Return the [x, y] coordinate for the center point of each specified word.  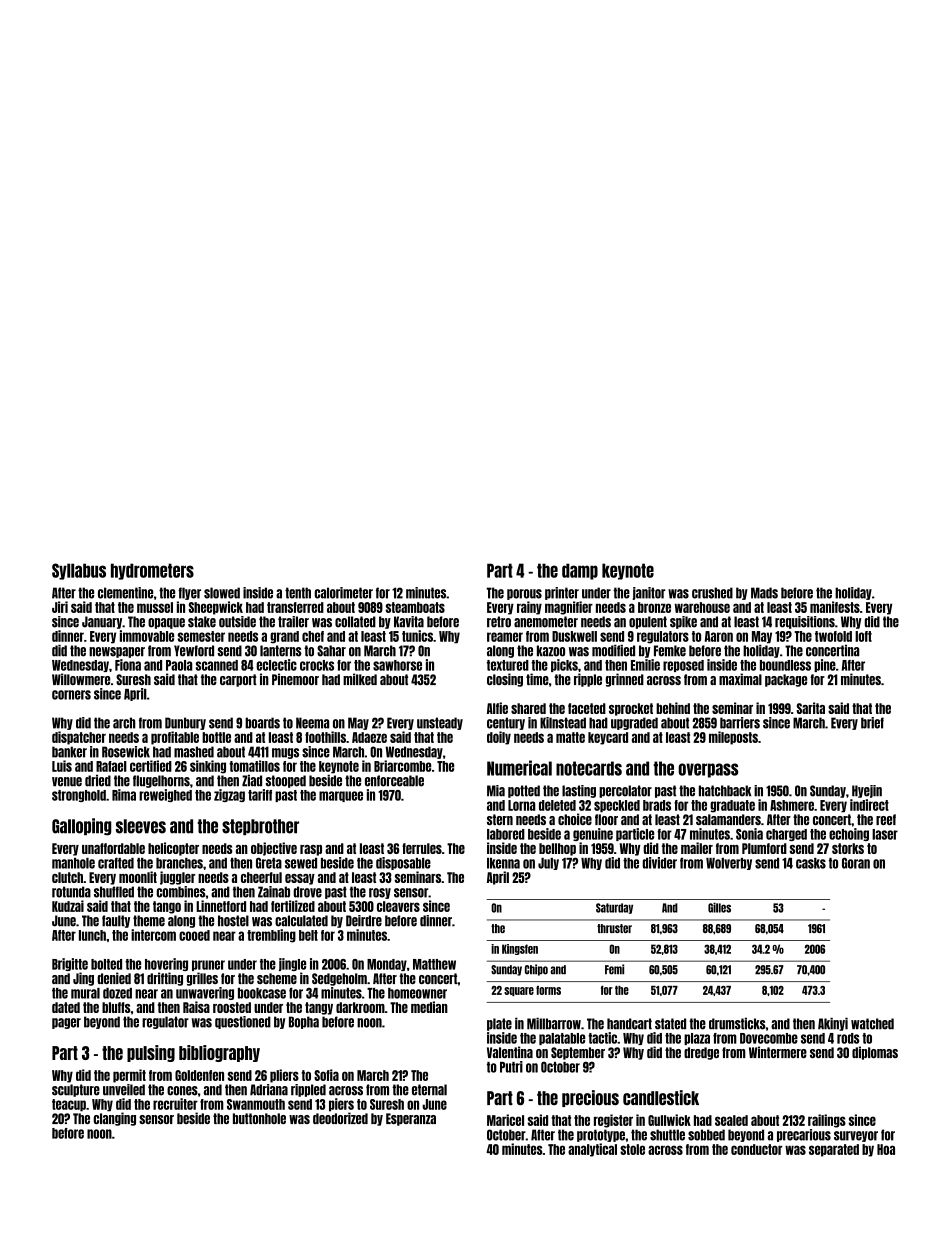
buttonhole [259, 1118]
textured [508, 665]
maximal [740, 679]
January [102, 622]
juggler [177, 878]
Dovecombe [769, 1038]
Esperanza [411, 1119]
